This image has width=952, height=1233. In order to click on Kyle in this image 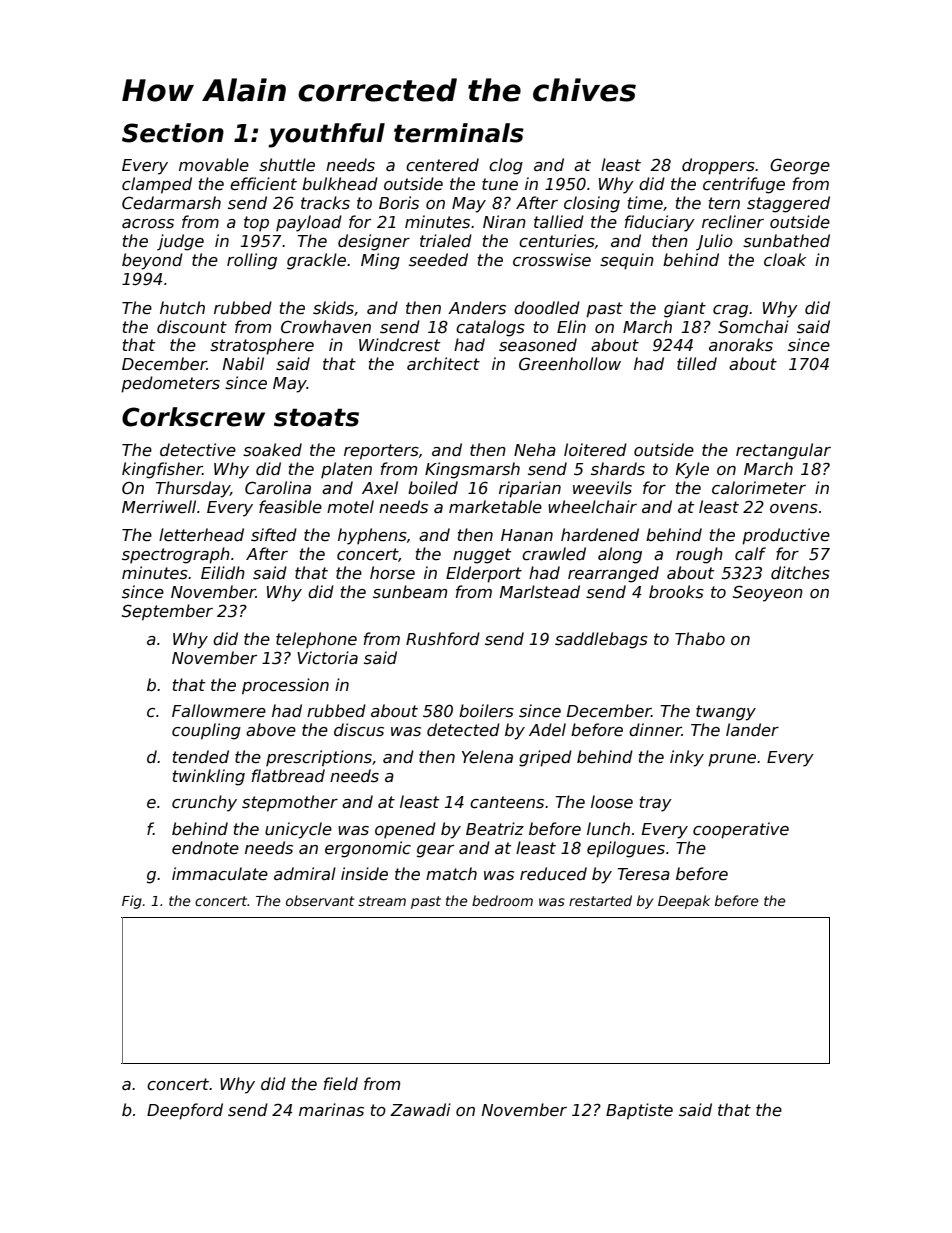, I will do `click(692, 470)`.
